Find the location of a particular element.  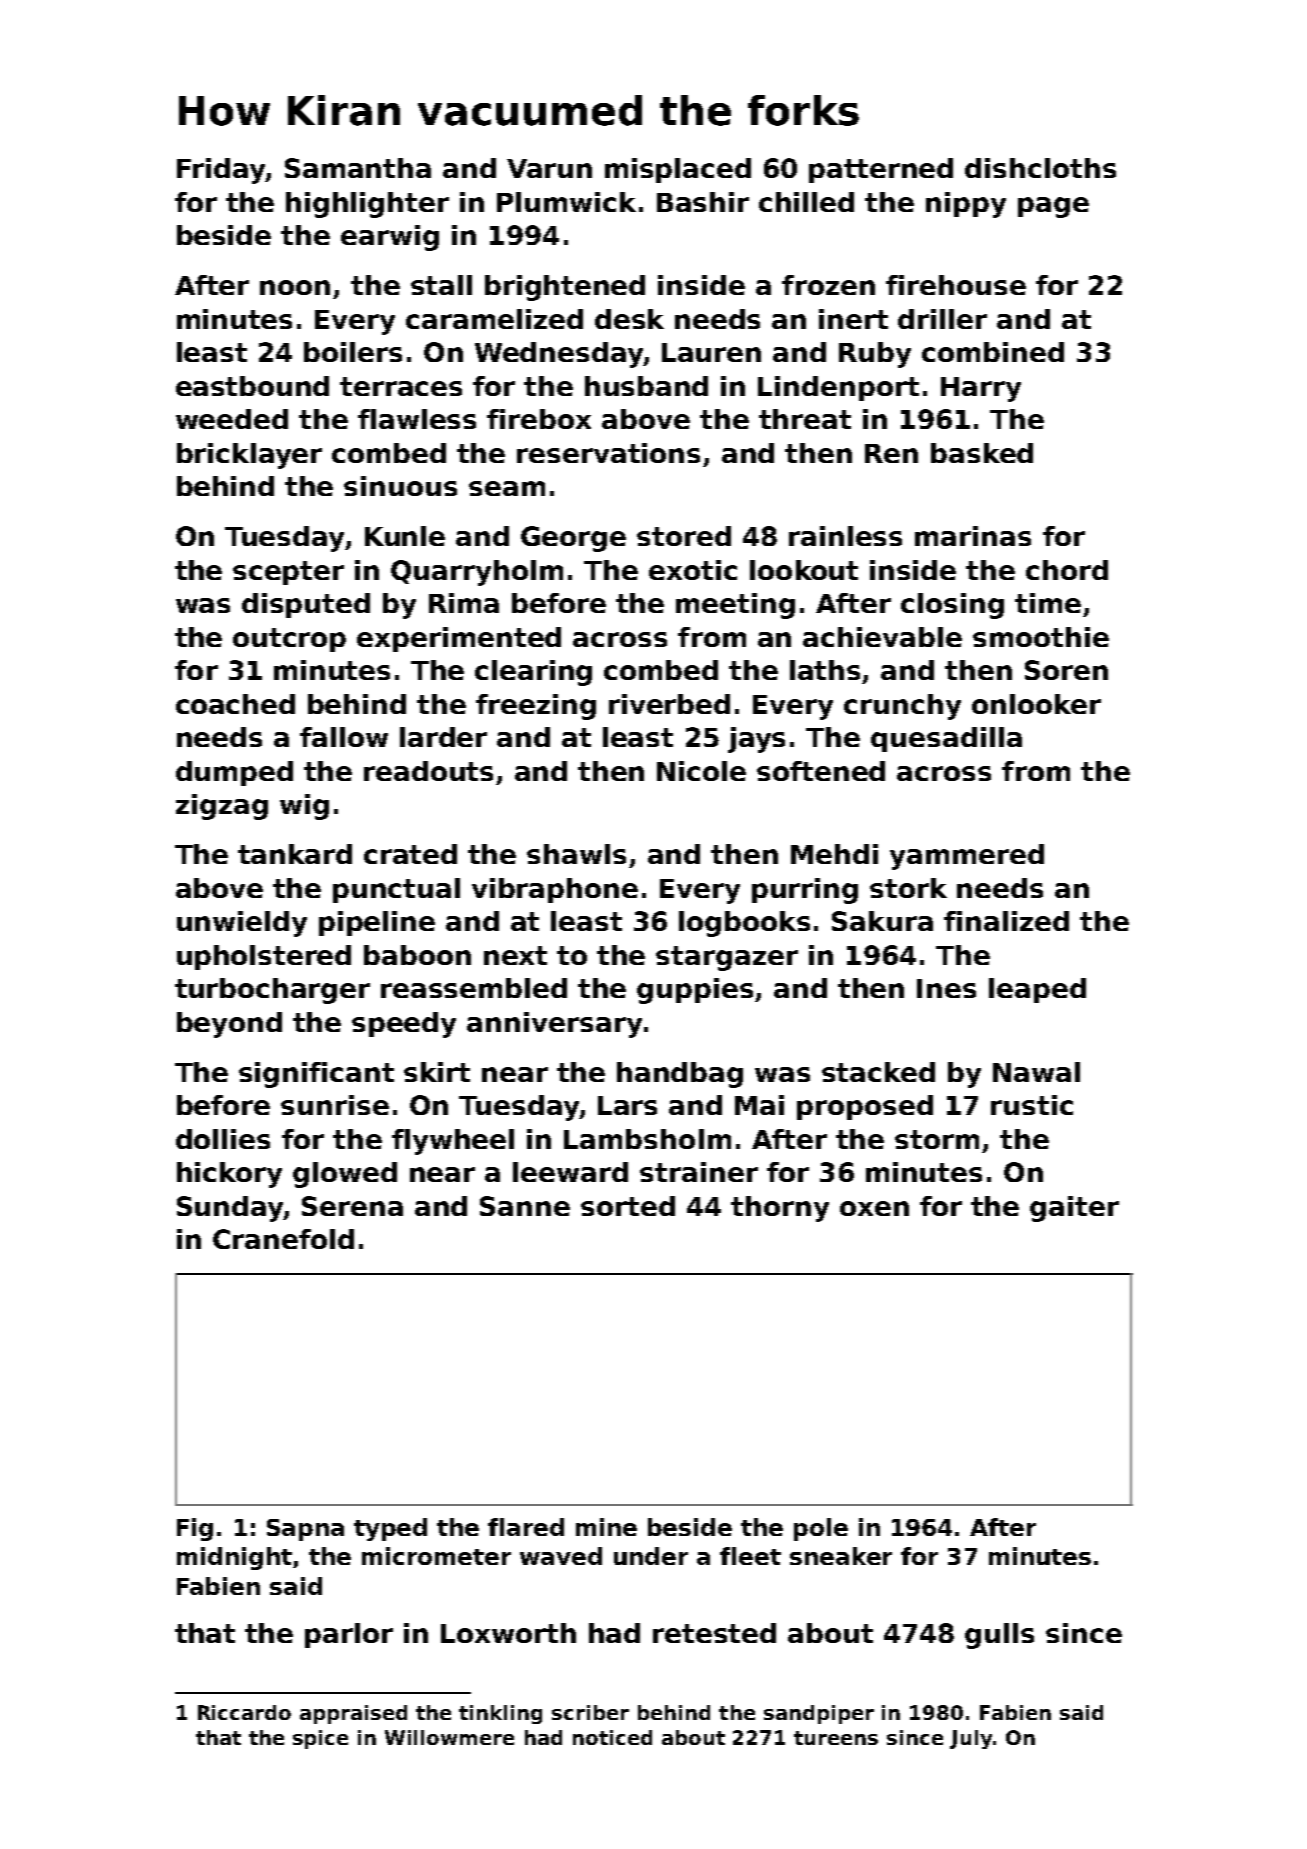

weeded is located at coordinates (232, 419).
